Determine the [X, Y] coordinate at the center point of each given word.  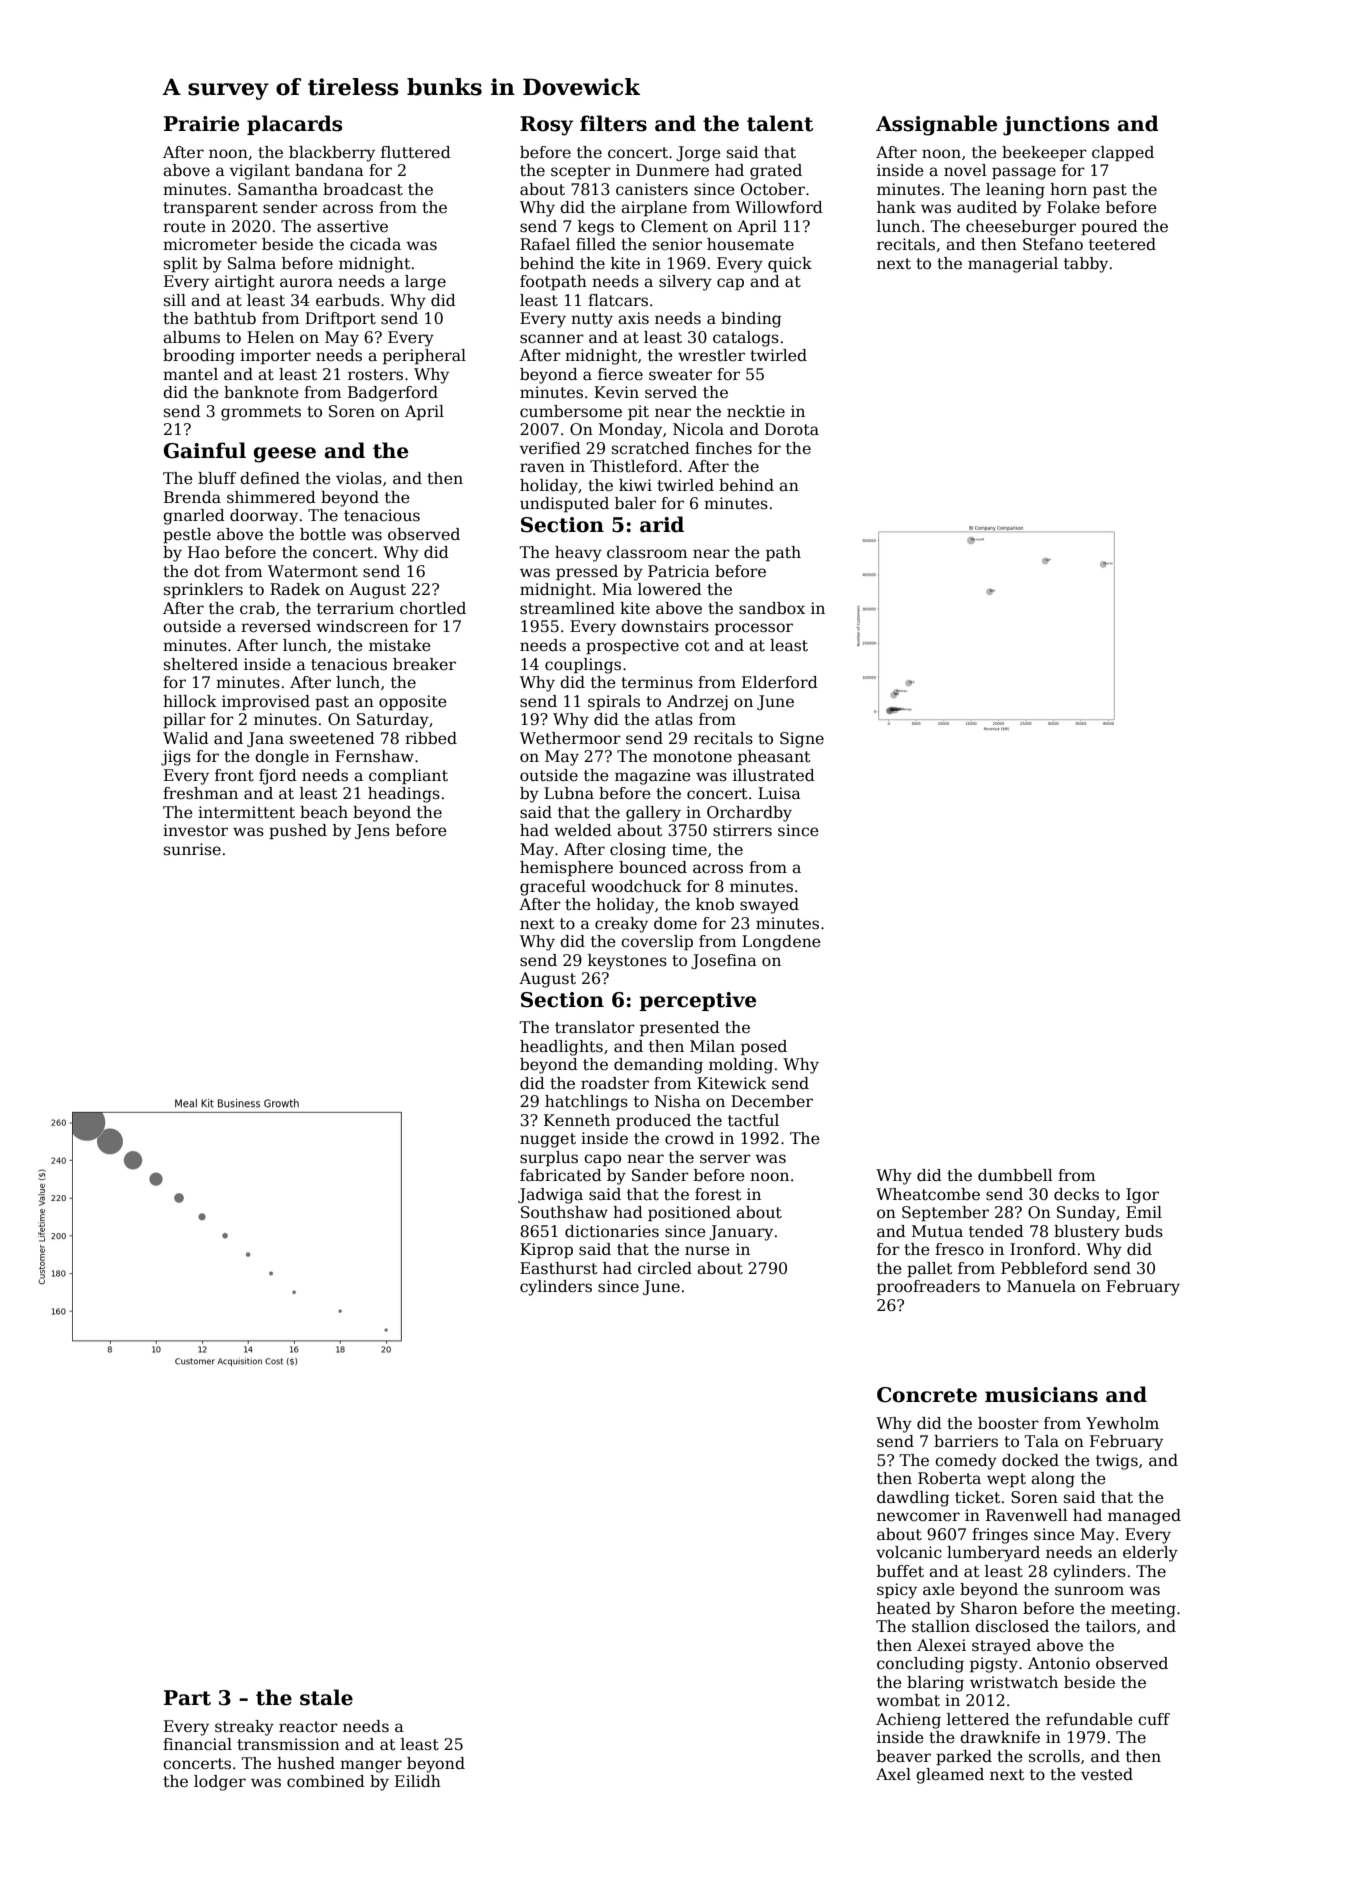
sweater [680, 375]
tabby [1086, 265]
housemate [750, 244]
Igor [1142, 1196]
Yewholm [1122, 1423]
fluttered [416, 152]
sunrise [192, 849]
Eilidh [418, 1781]
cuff [1154, 1719]
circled [665, 1268]
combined [326, 1781]
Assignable [936, 125]
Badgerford [393, 394]
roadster [615, 1083]
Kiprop [546, 1251]
